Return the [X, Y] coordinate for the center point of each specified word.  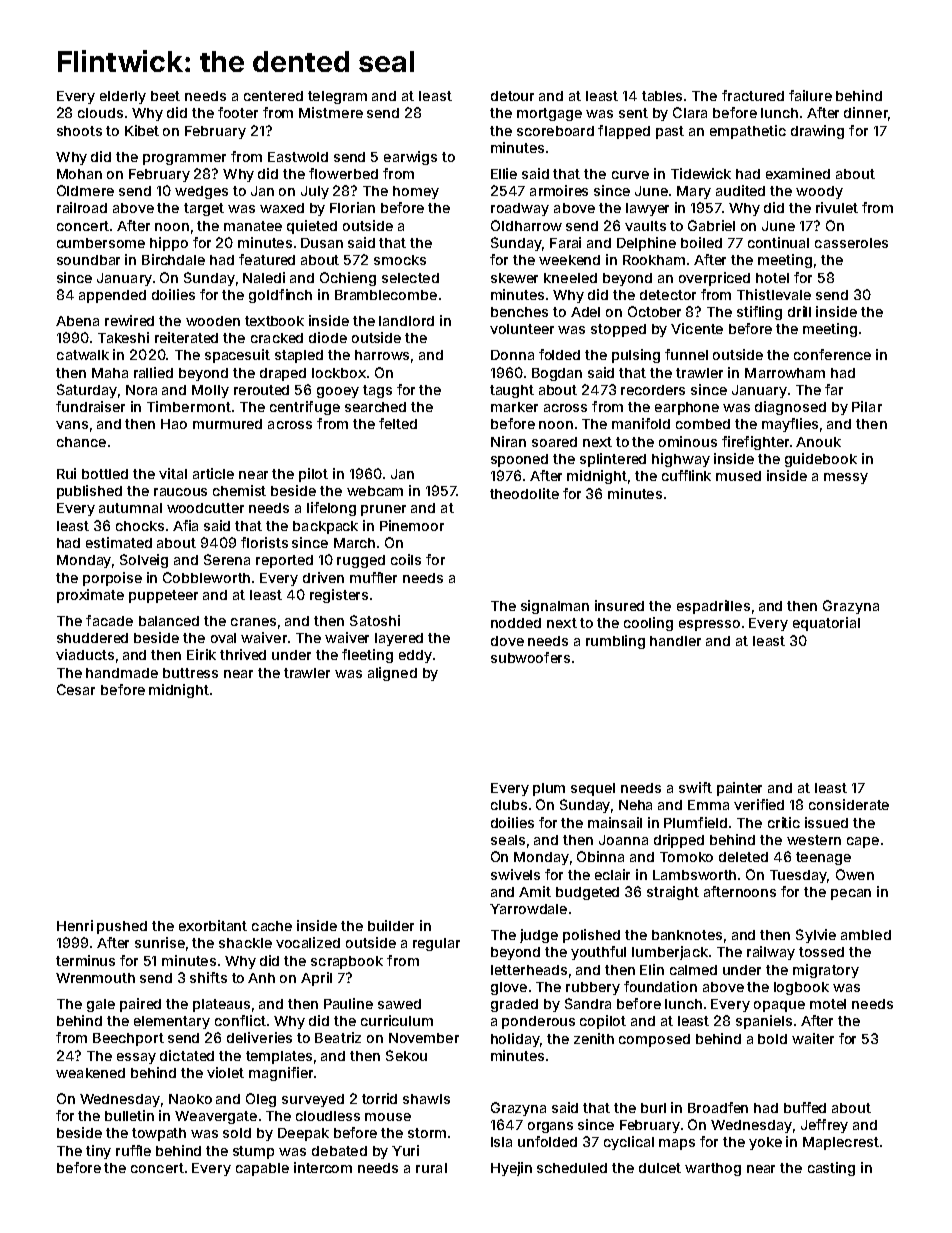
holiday [515, 1040]
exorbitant [213, 925]
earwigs [410, 158]
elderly [123, 97]
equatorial [826, 624]
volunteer [522, 329]
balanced [169, 621]
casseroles [851, 243]
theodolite [524, 493]
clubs [509, 805]
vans [72, 425]
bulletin [129, 1115]
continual [778, 242]
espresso [709, 625]
